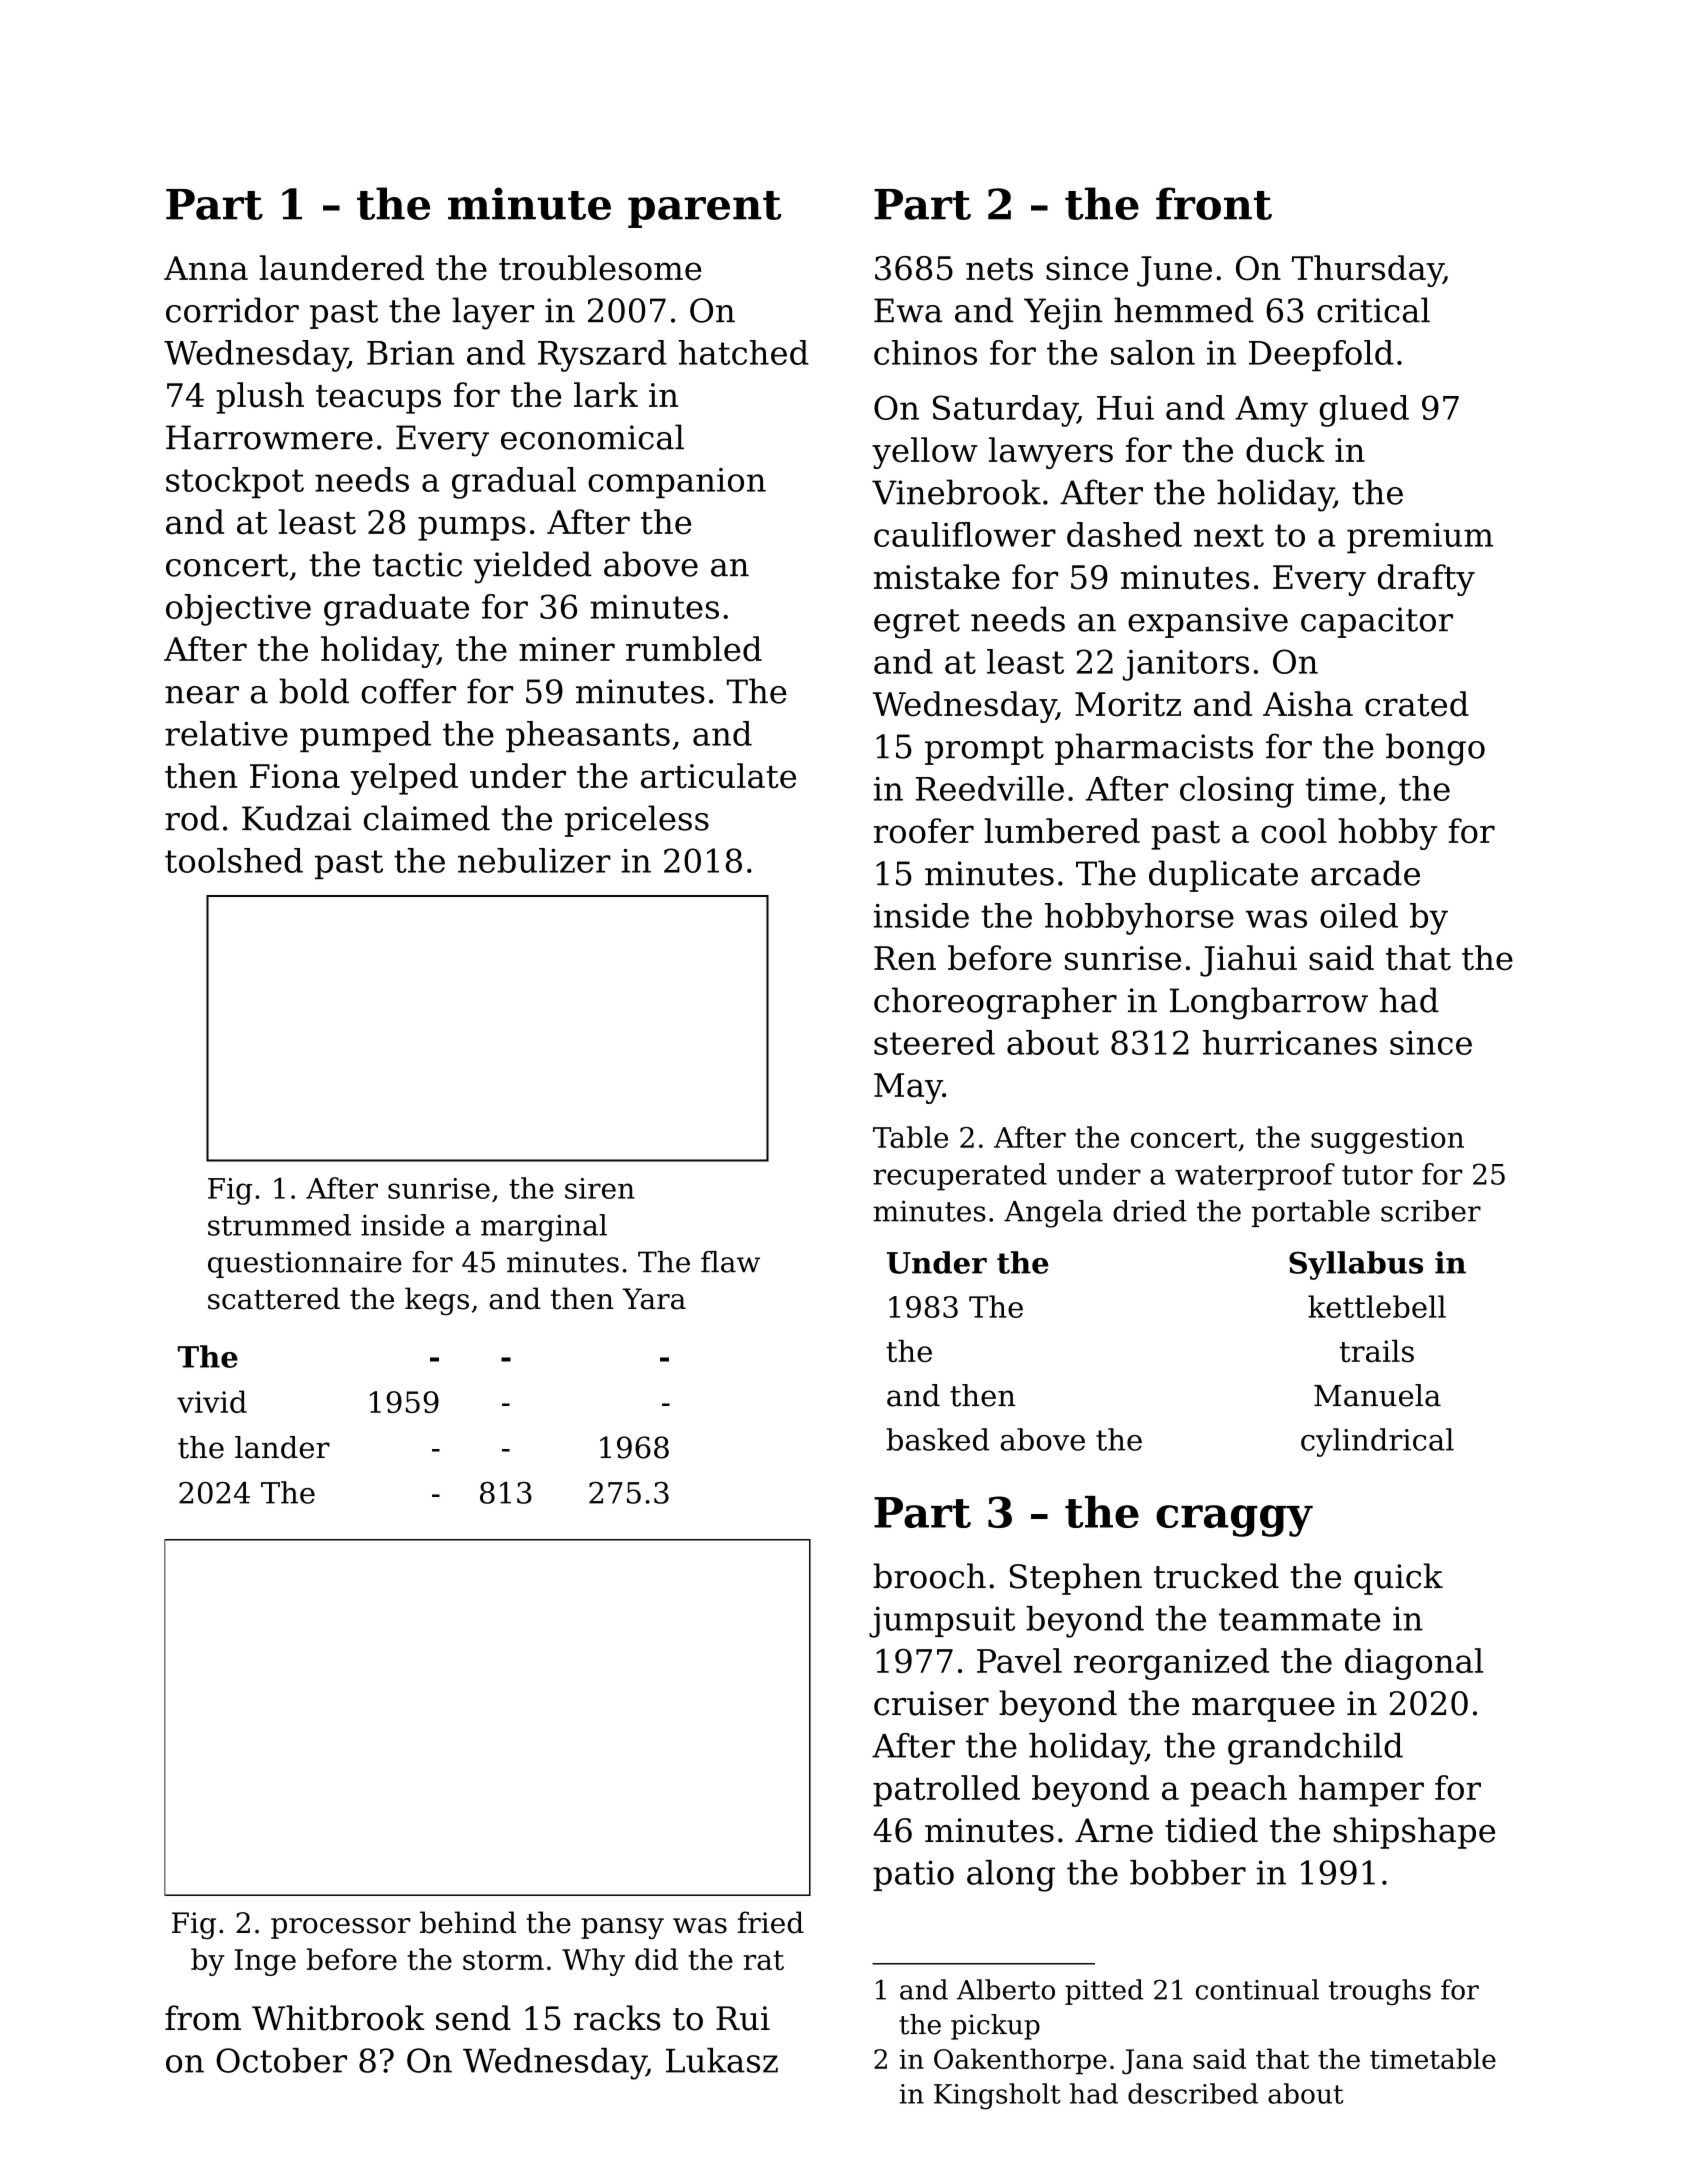 This page has height=2178, width=1683. What do you see at coordinates (232, 310) in the page?
I see `corridor` at bounding box center [232, 310].
